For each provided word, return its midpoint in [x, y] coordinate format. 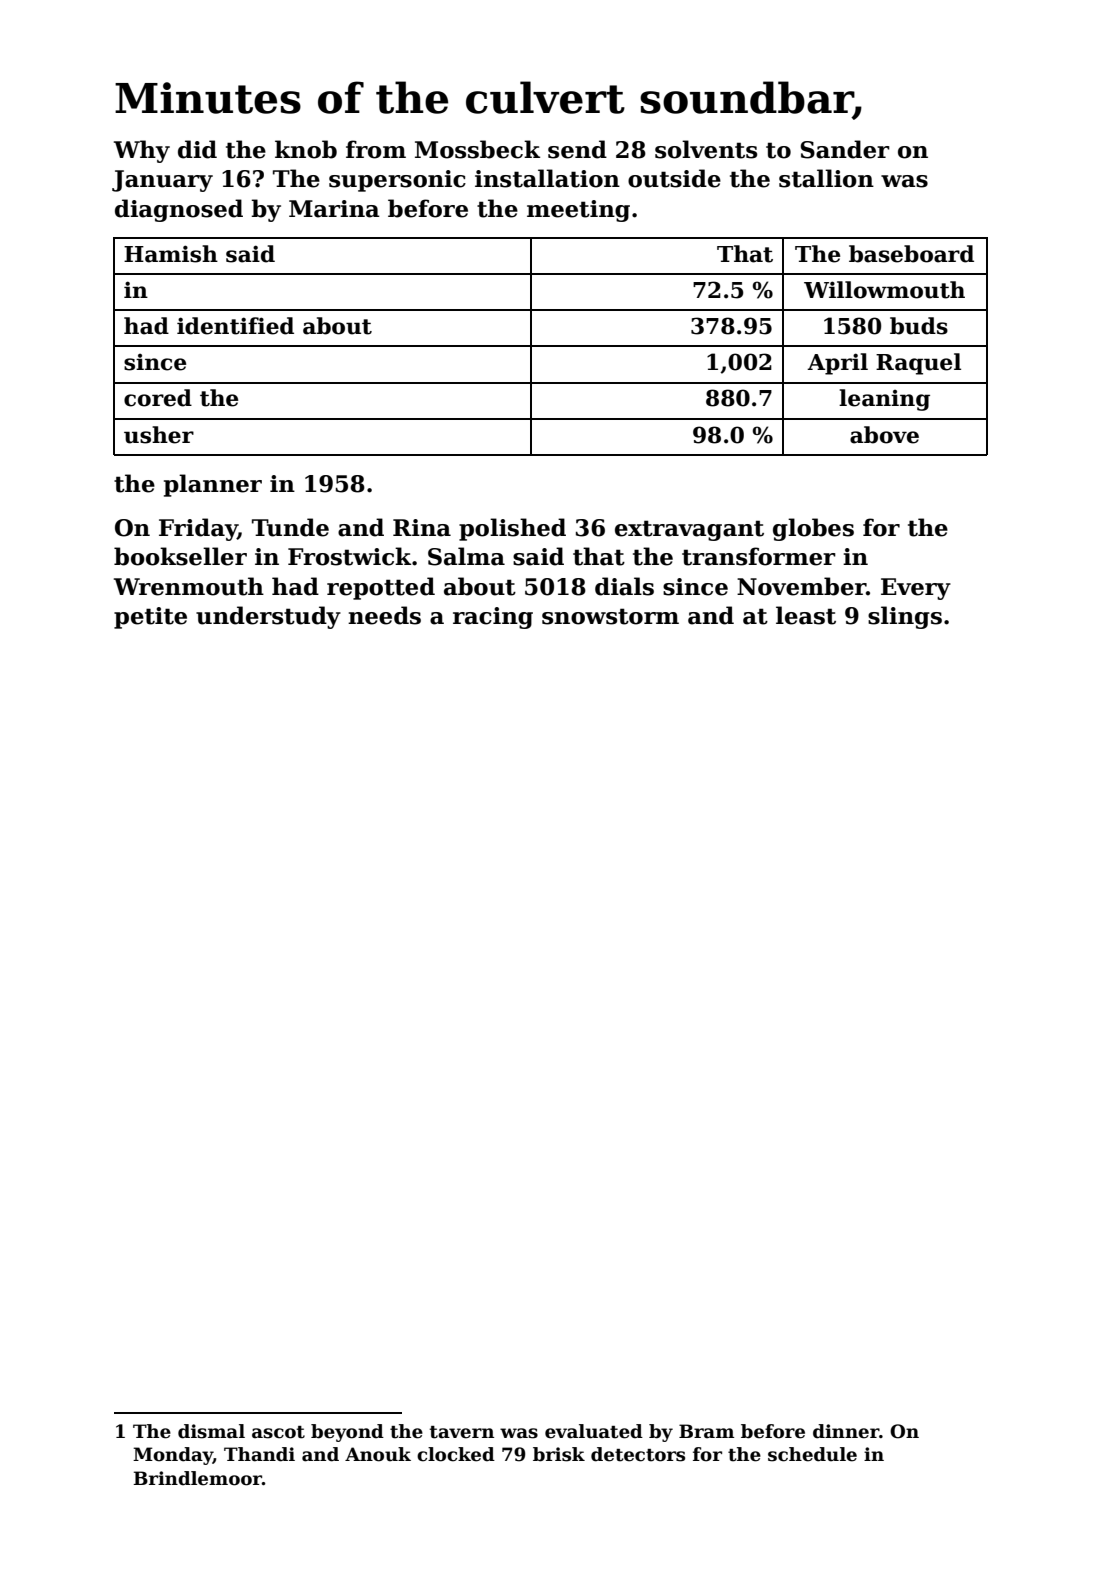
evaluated [594, 1431]
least [806, 615]
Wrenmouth [189, 586]
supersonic [397, 181]
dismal [211, 1431]
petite [150, 618]
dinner [846, 1431]
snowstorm [610, 616]
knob [306, 149]
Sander [845, 149]
